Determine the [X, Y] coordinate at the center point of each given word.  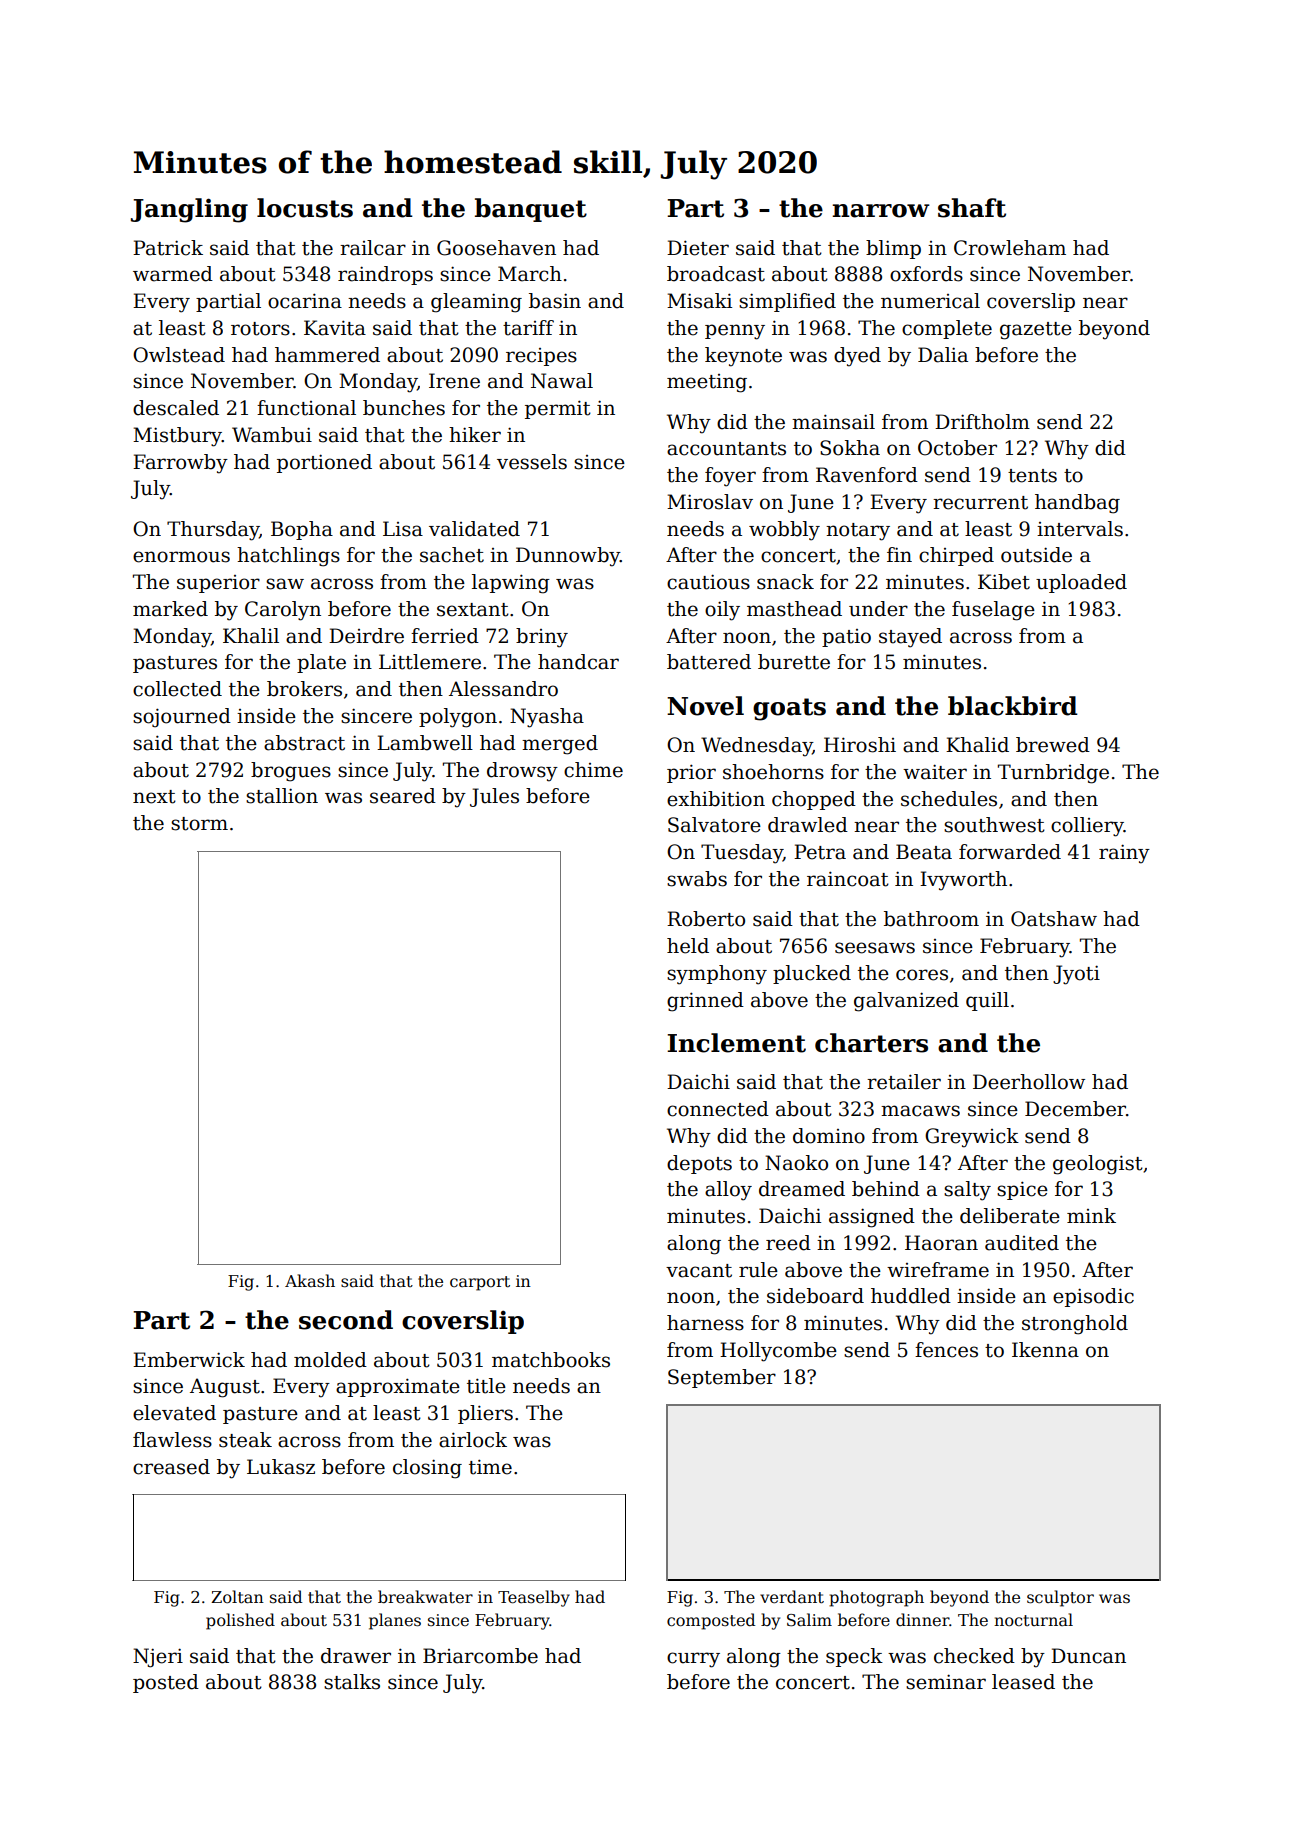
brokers [304, 689]
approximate [398, 1387]
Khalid [977, 745]
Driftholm [982, 422]
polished [240, 1621]
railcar [373, 248]
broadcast [716, 274]
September [722, 1378]
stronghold [1075, 1325]
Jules [494, 797]
